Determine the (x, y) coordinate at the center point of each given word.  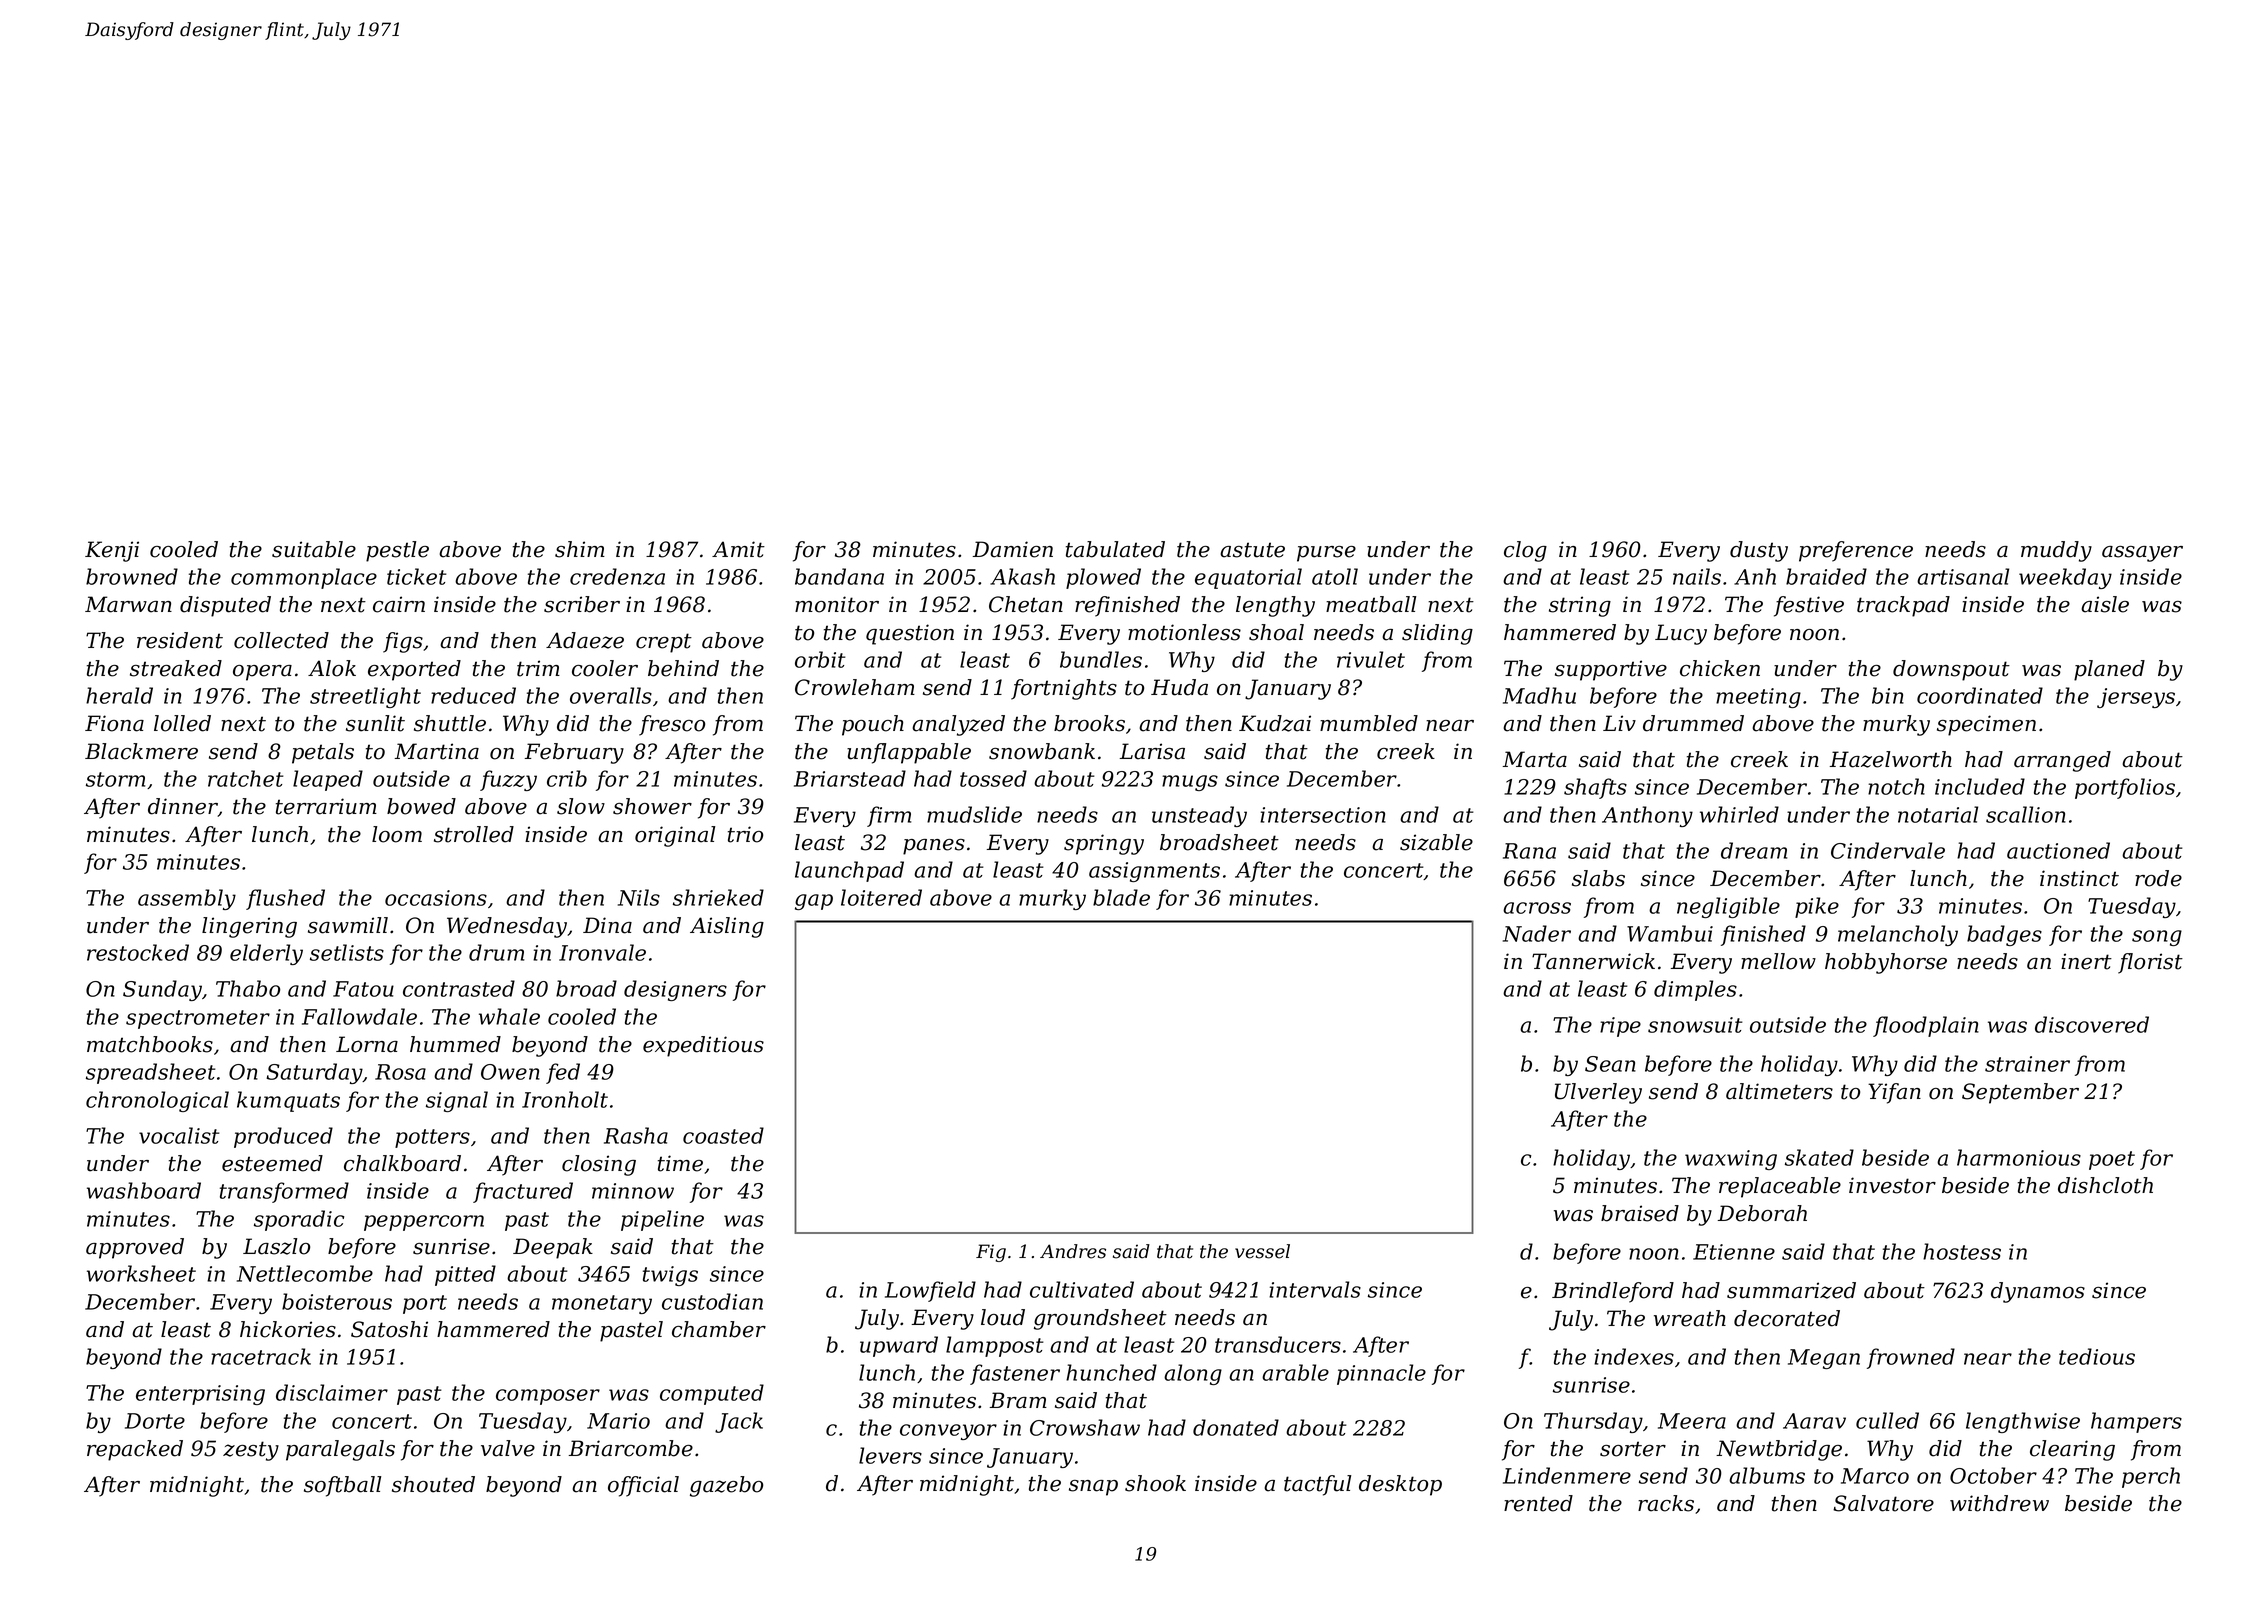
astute (1252, 550)
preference (1856, 551)
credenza (617, 576)
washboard (144, 1190)
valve (508, 1448)
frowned (1911, 1358)
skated (1819, 1157)
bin (1888, 695)
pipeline (662, 1220)
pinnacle (1381, 1374)
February (574, 753)
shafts (1595, 788)
